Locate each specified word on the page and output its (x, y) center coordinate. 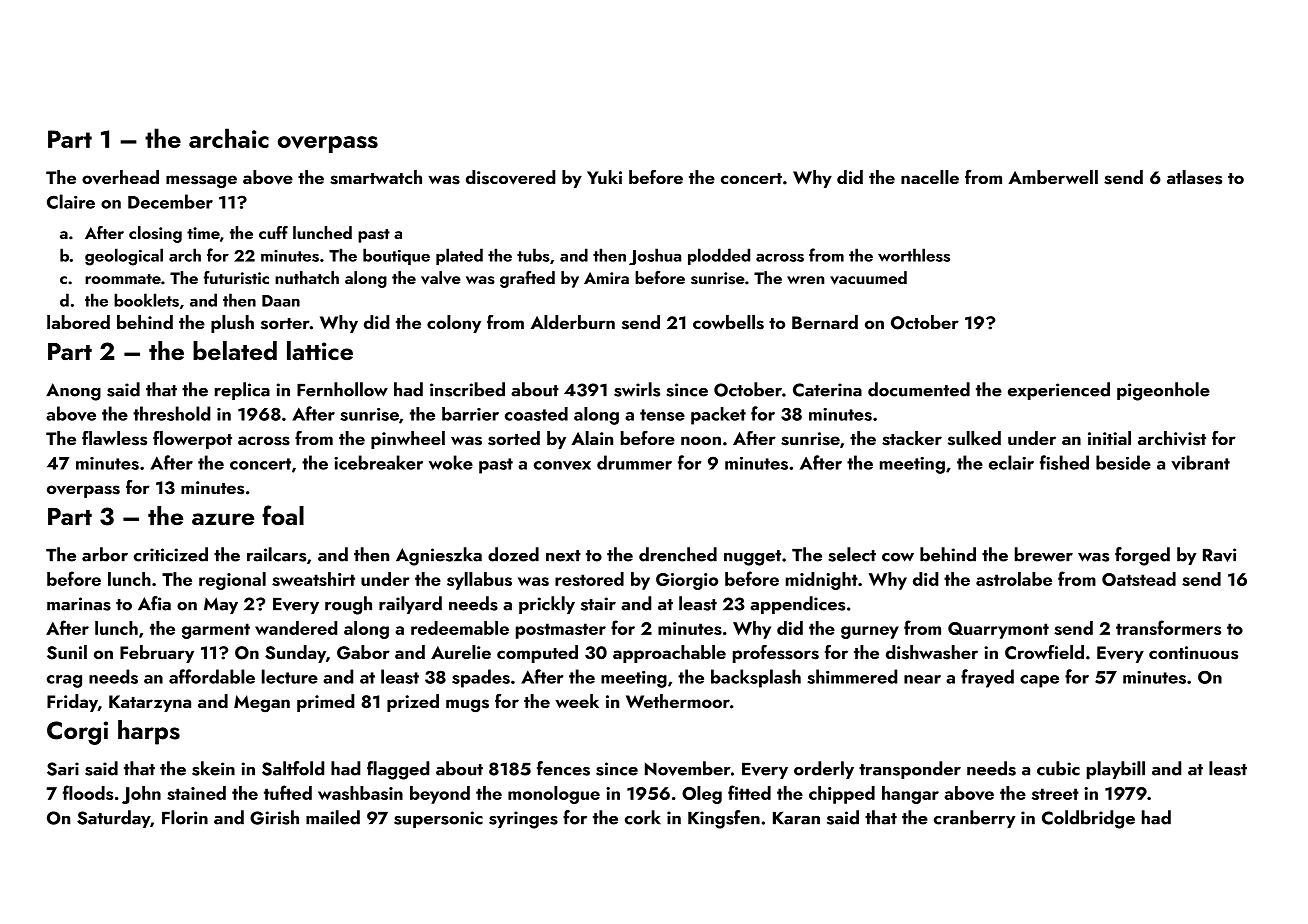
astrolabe (1014, 579)
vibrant (1200, 462)
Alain (592, 438)
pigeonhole (1163, 391)
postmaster (561, 631)
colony (454, 324)
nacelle (930, 177)
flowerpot (192, 440)
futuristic (236, 278)
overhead (120, 177)
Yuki (604, 177)
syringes (523, 820)
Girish (274, 817)
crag (64, 681)
